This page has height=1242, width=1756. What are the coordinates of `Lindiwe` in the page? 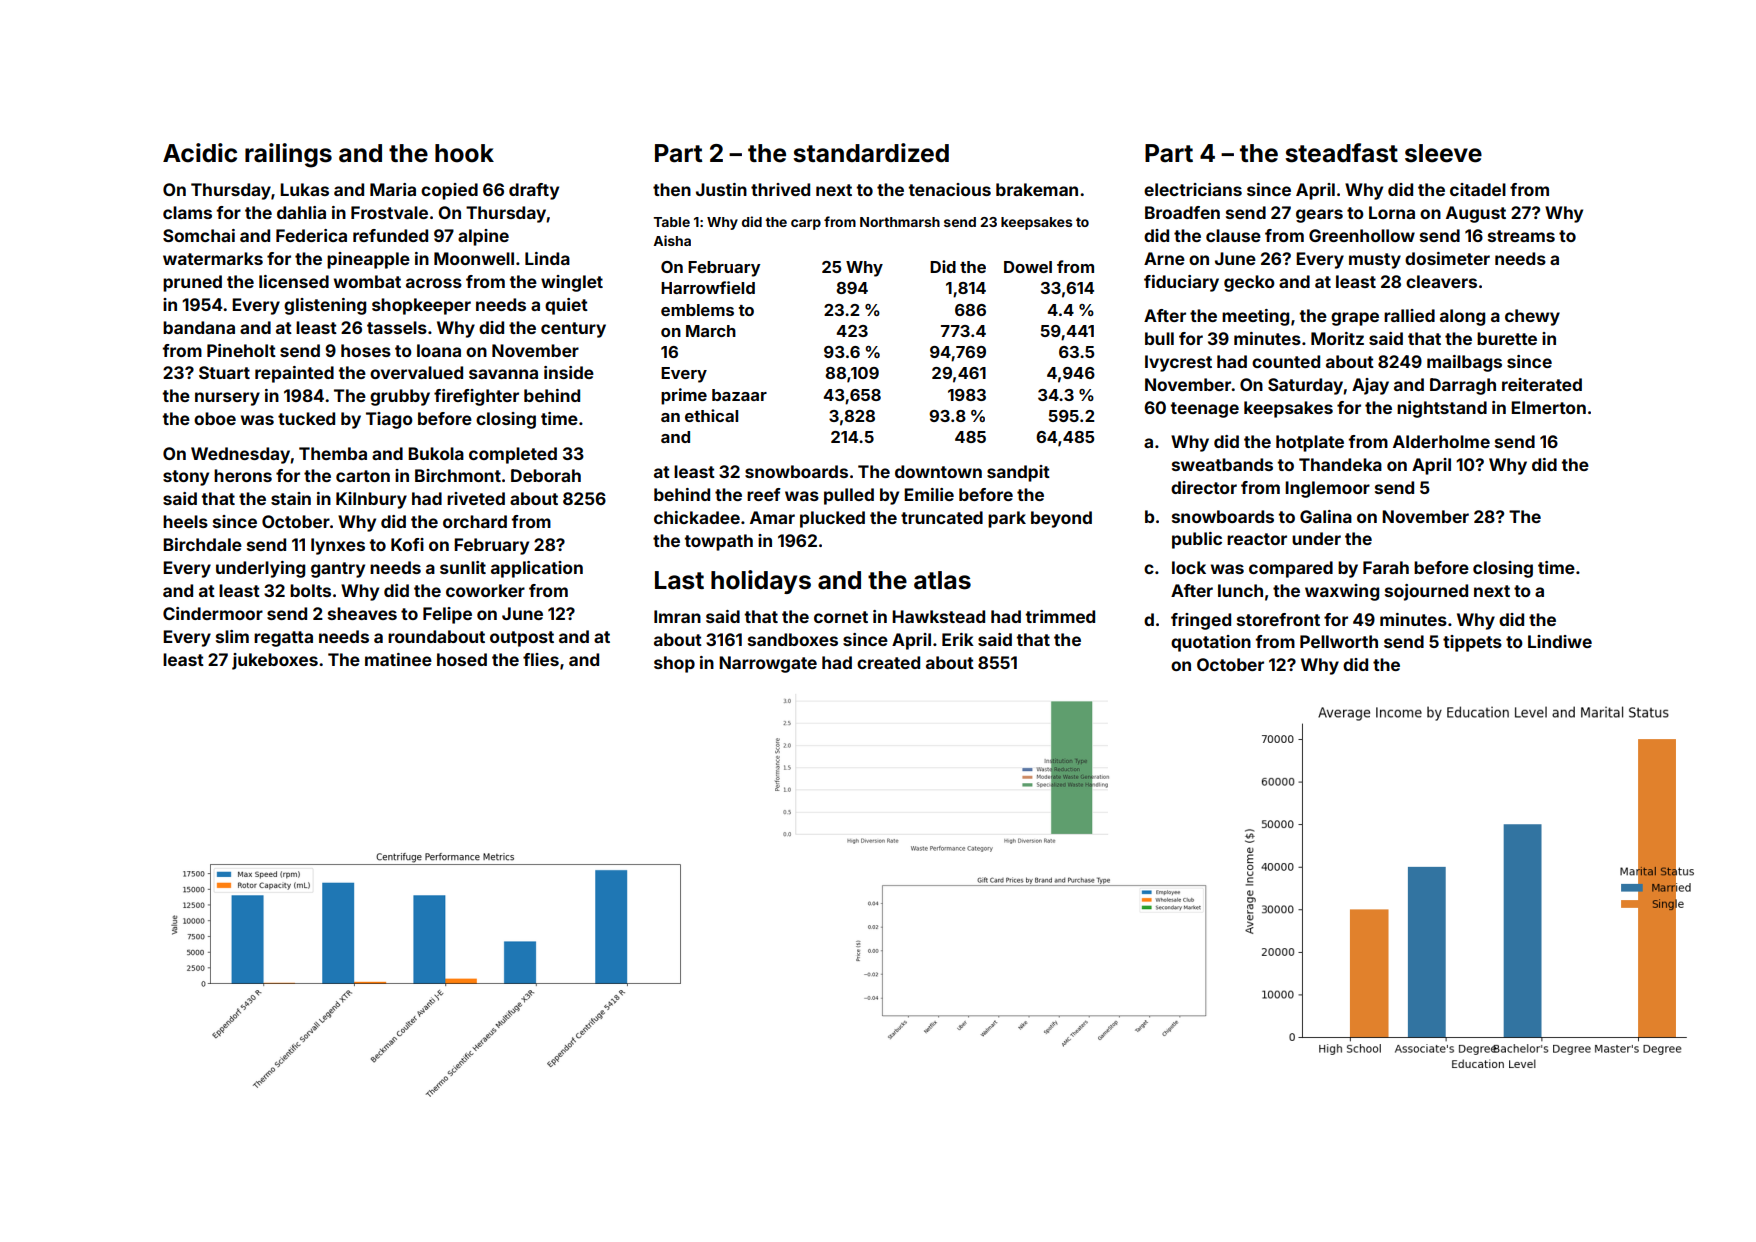 It's located at (1560, 641).
